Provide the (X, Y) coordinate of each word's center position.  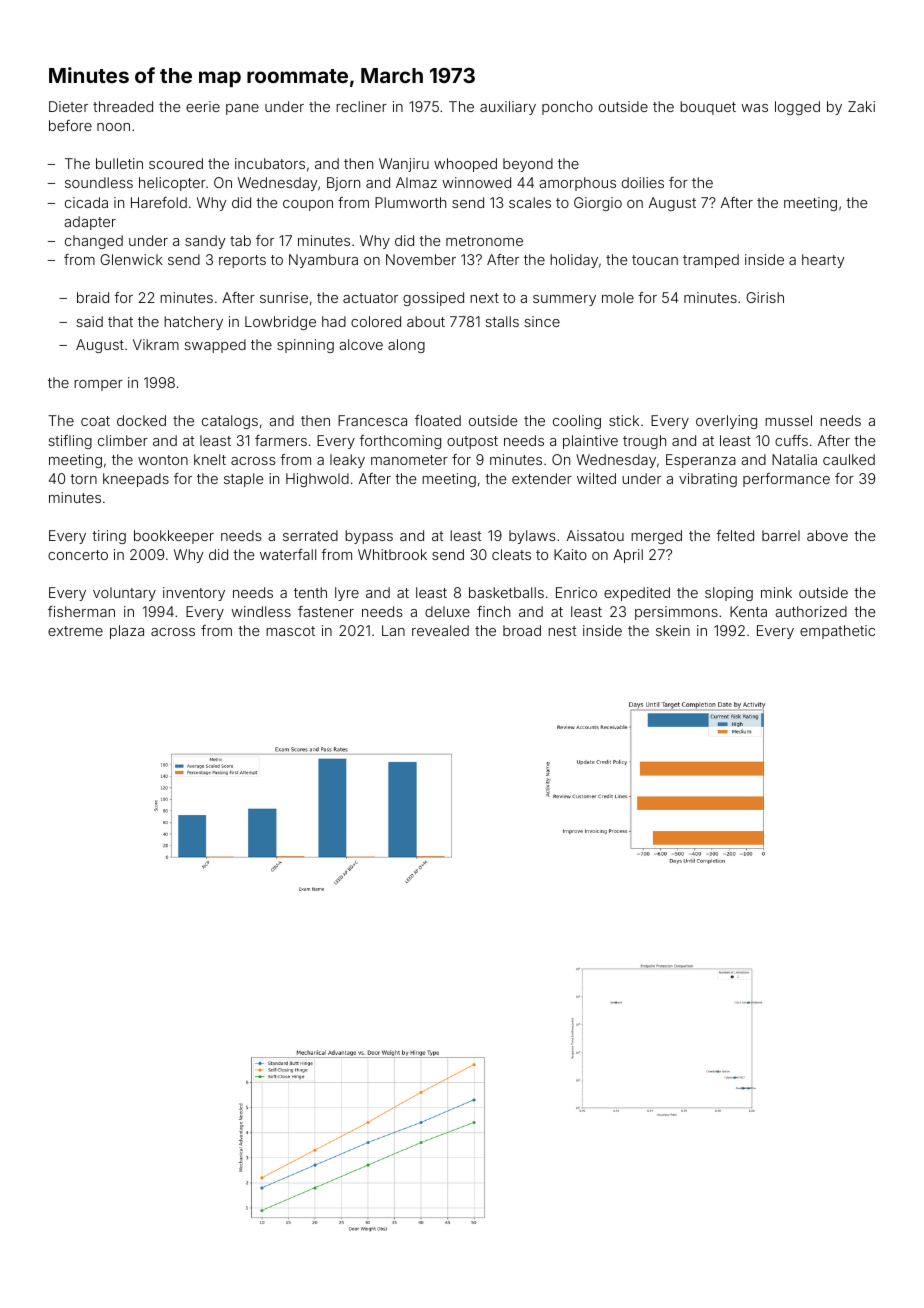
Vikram (156, 344)
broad (522, 630)
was (754, 108)
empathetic (837, 632)
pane (242, 109)
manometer (409, 460)
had (334, 321)
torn (83, 479)
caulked (849, 459)
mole (618, 297)
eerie (203, 106)
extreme (75, 631)
